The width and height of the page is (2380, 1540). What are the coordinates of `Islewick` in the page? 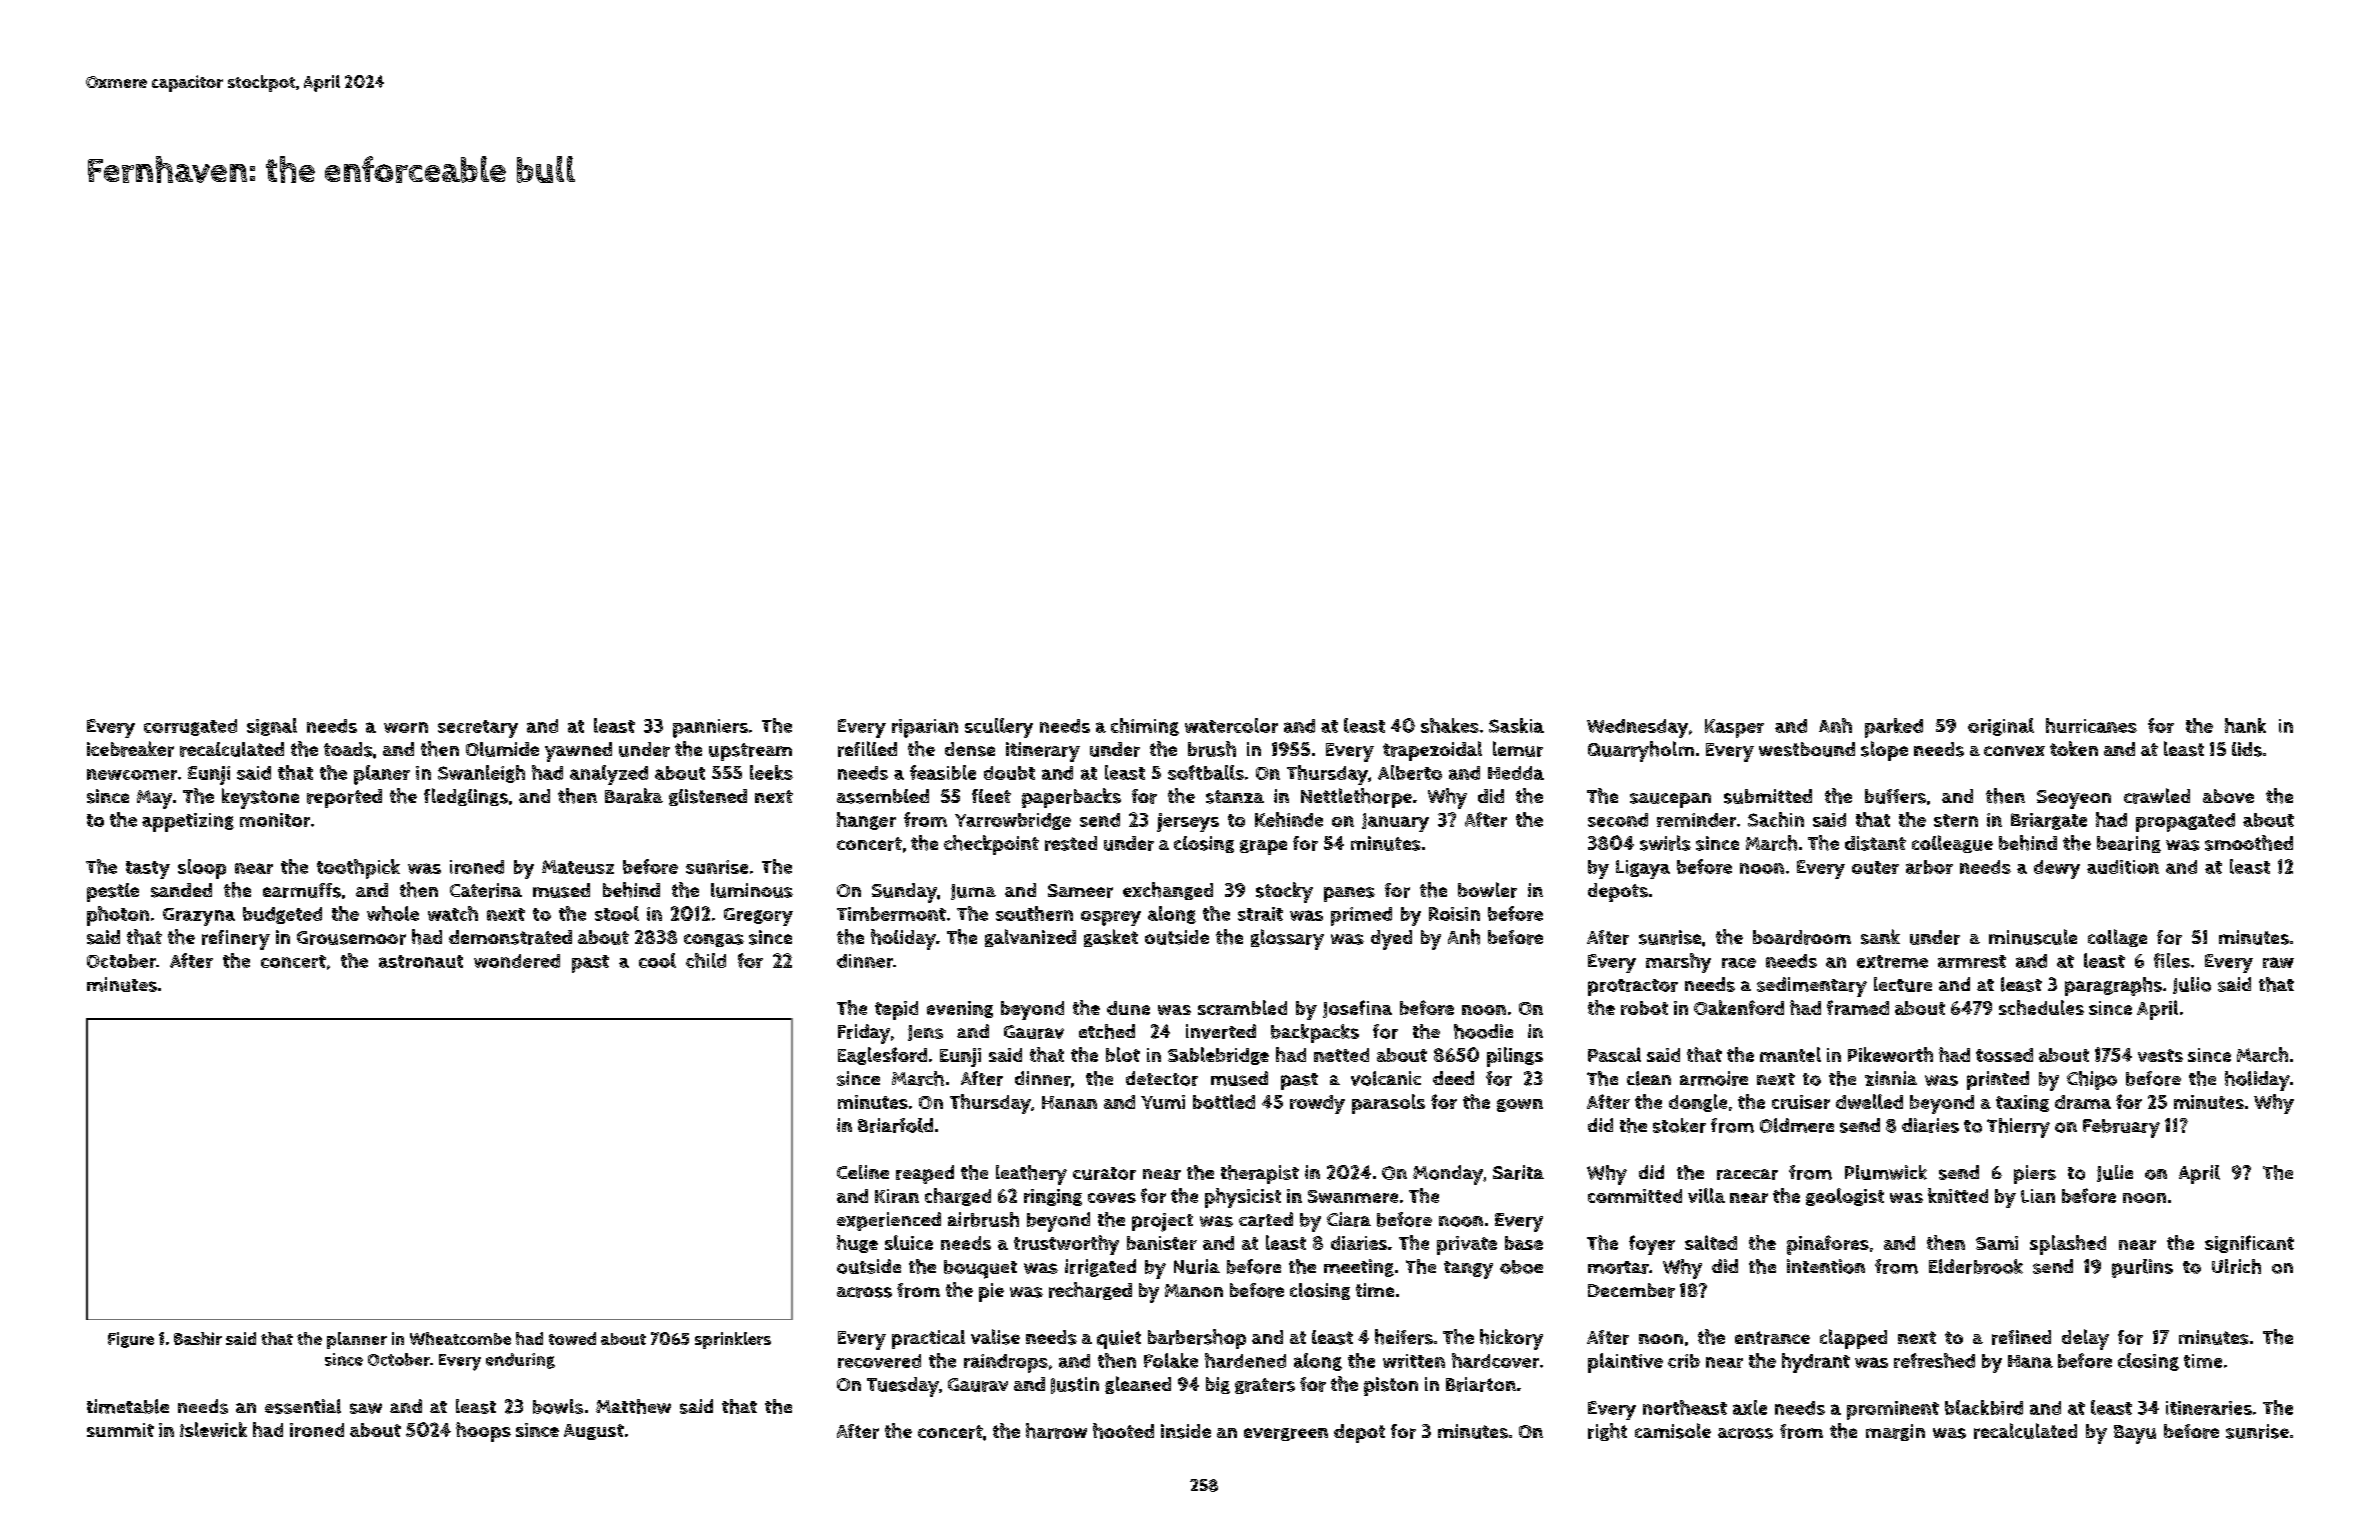 It's located at (213, 1429).
